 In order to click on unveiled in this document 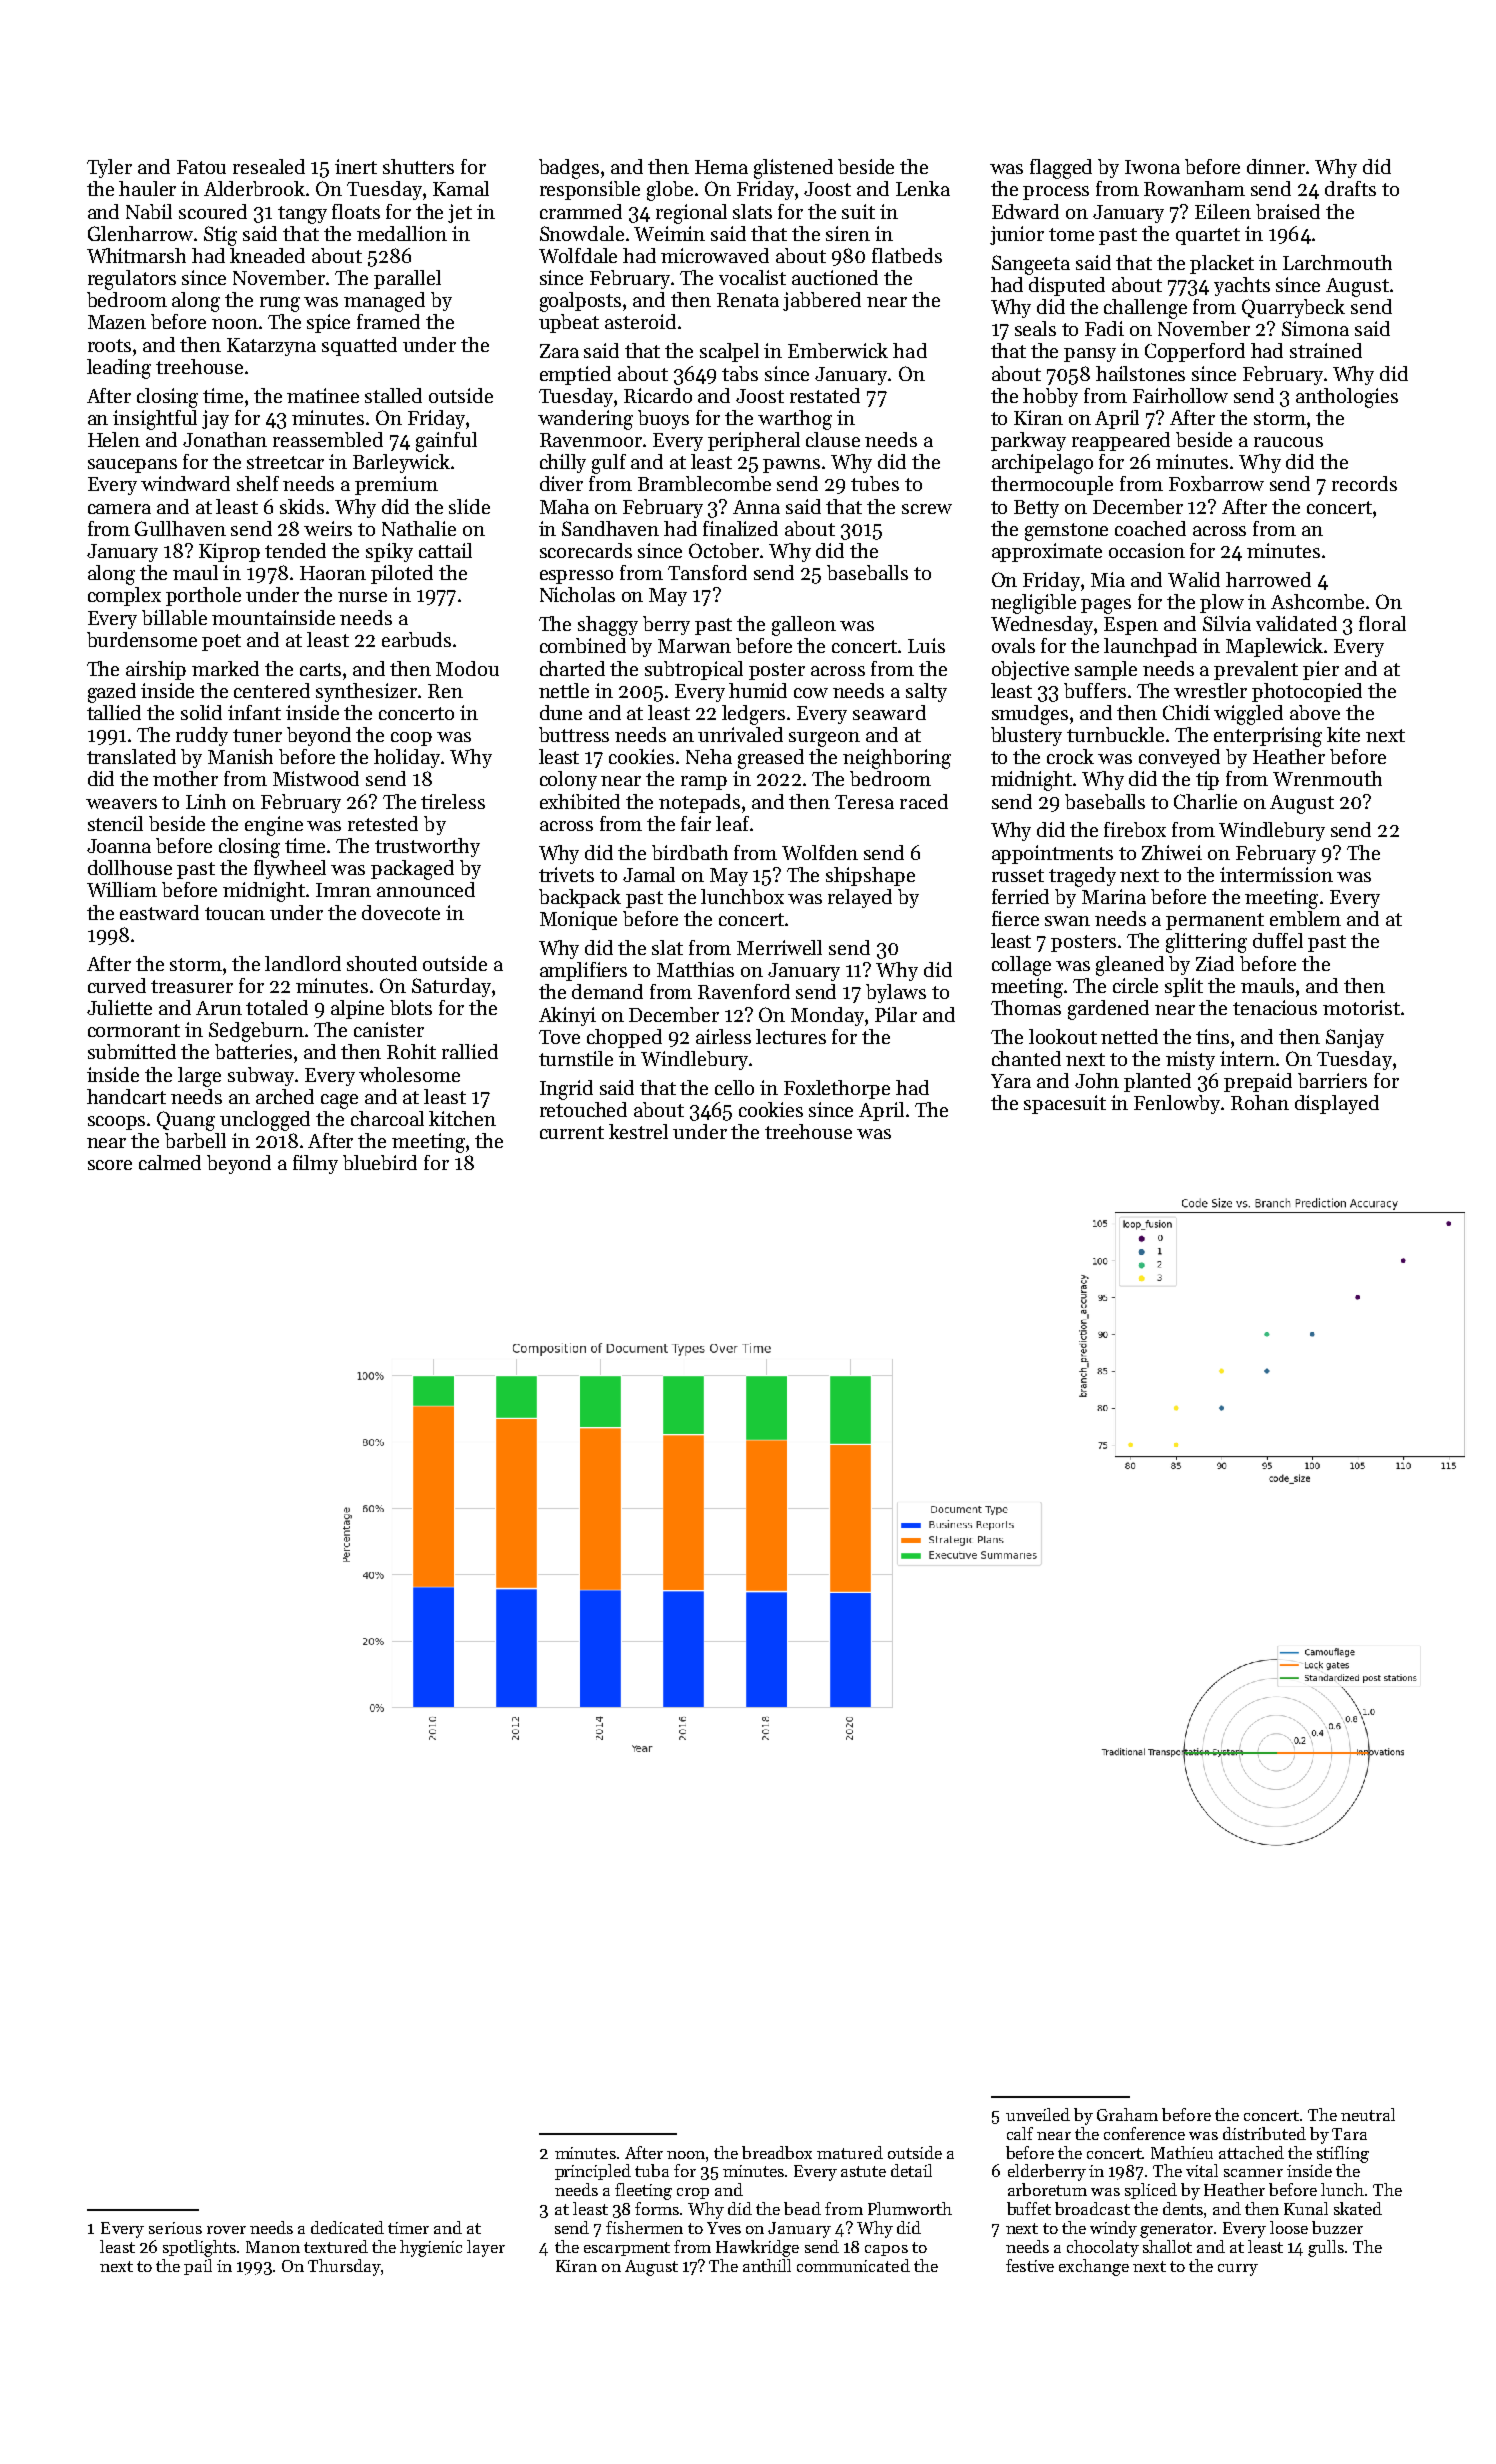, I will do `click(1038, 2114)`.
